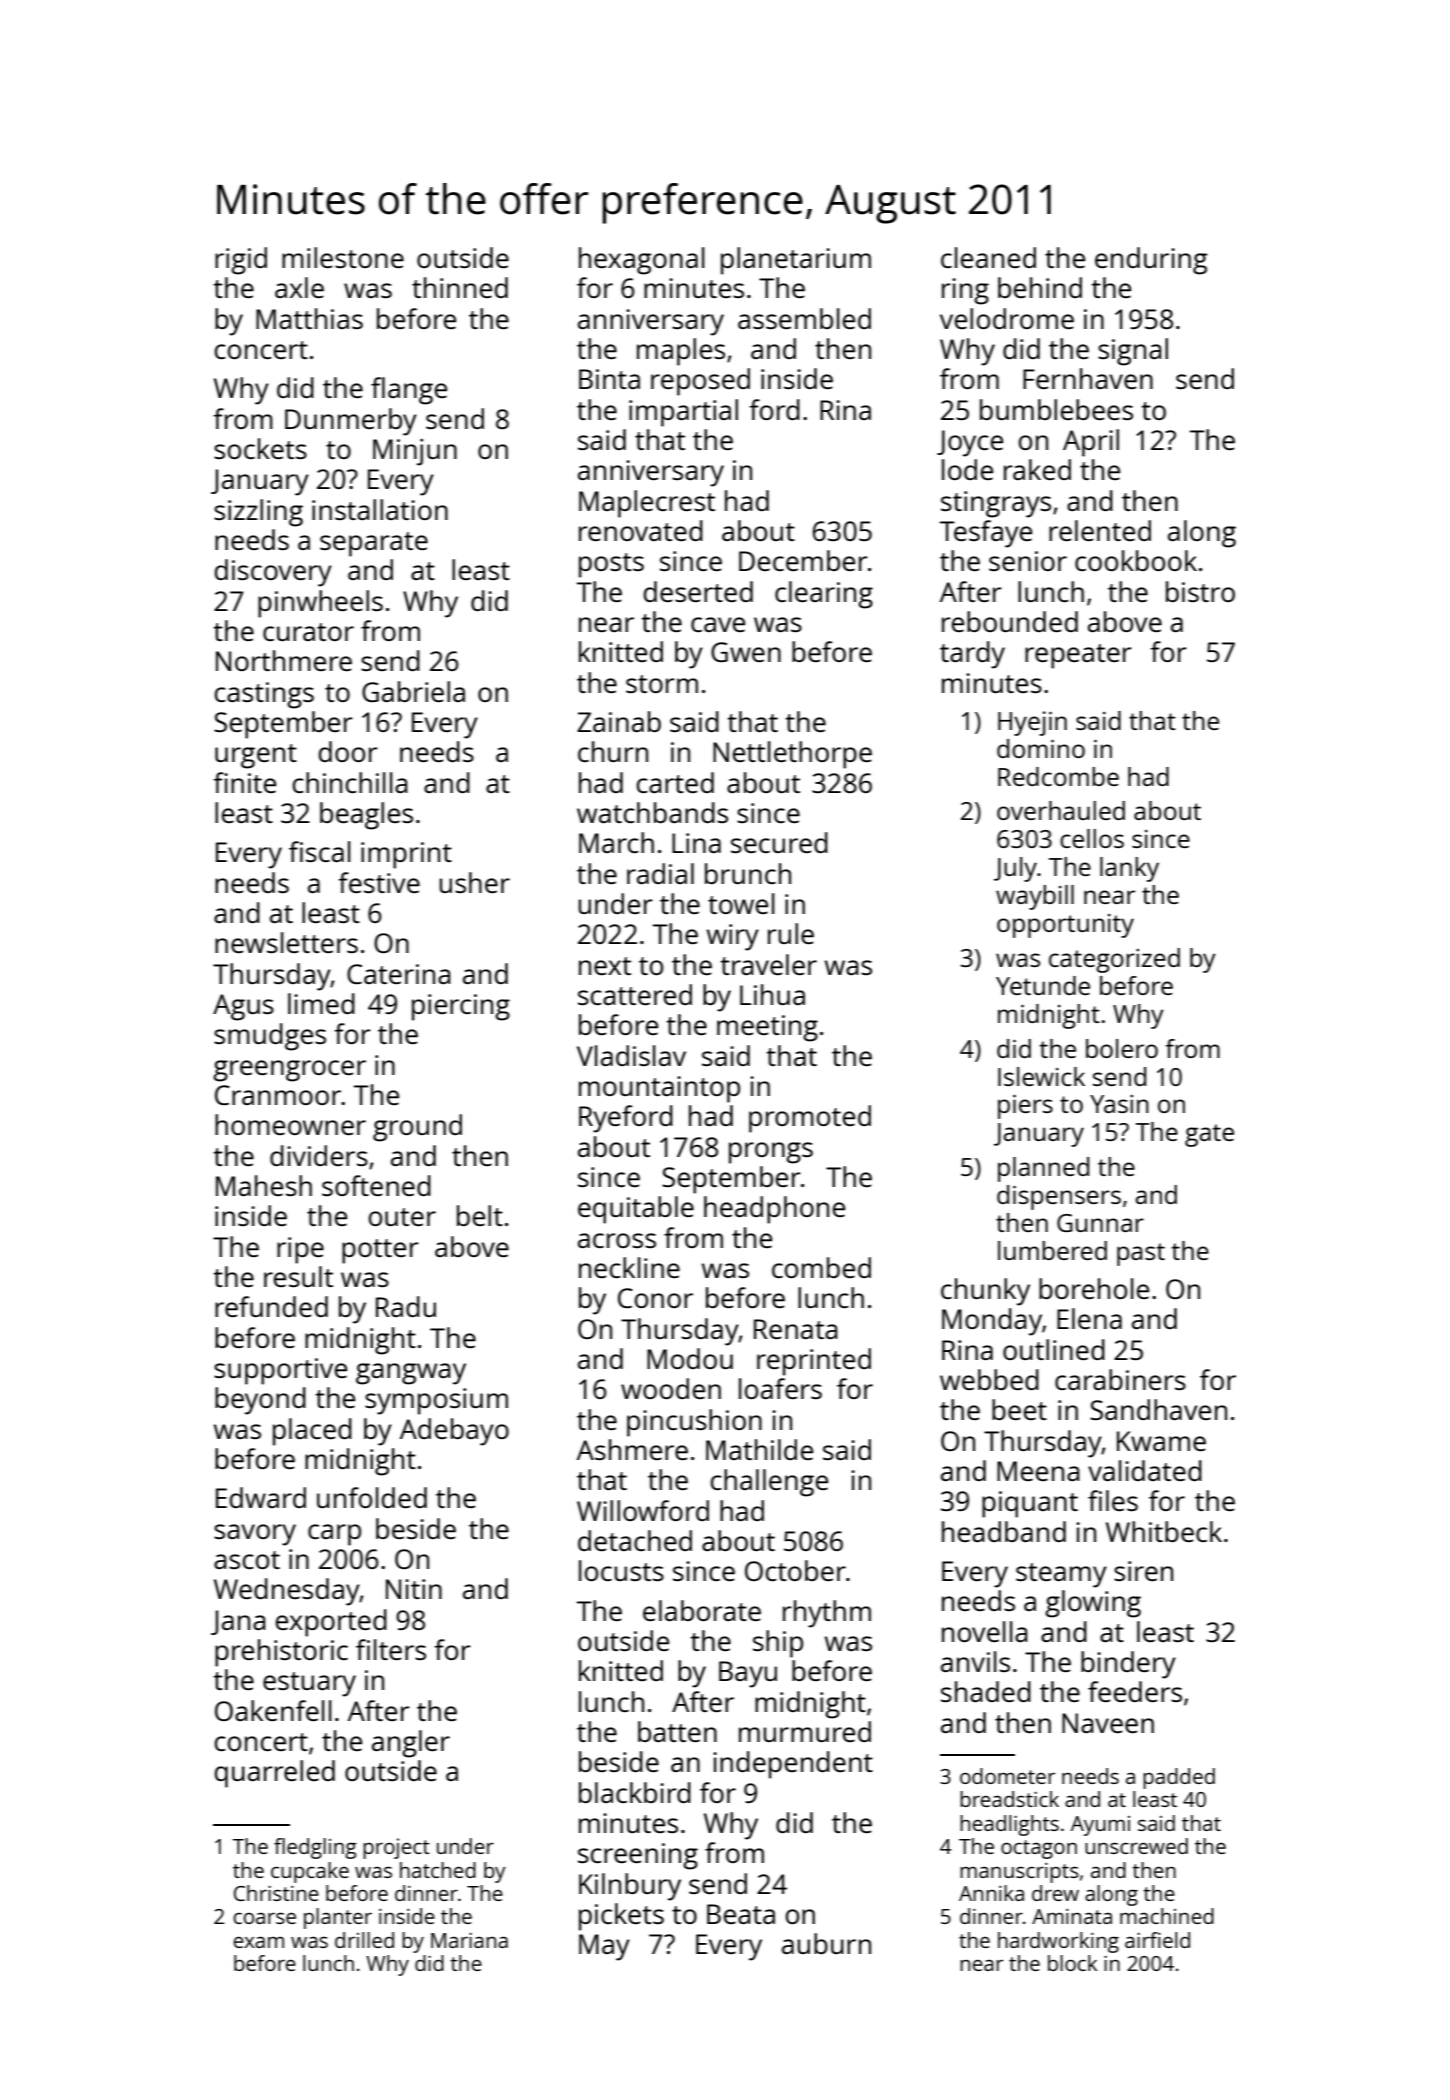  Describe the element at coordinates (988, 257) in the screenshot. I see `cleaned` at that location.
